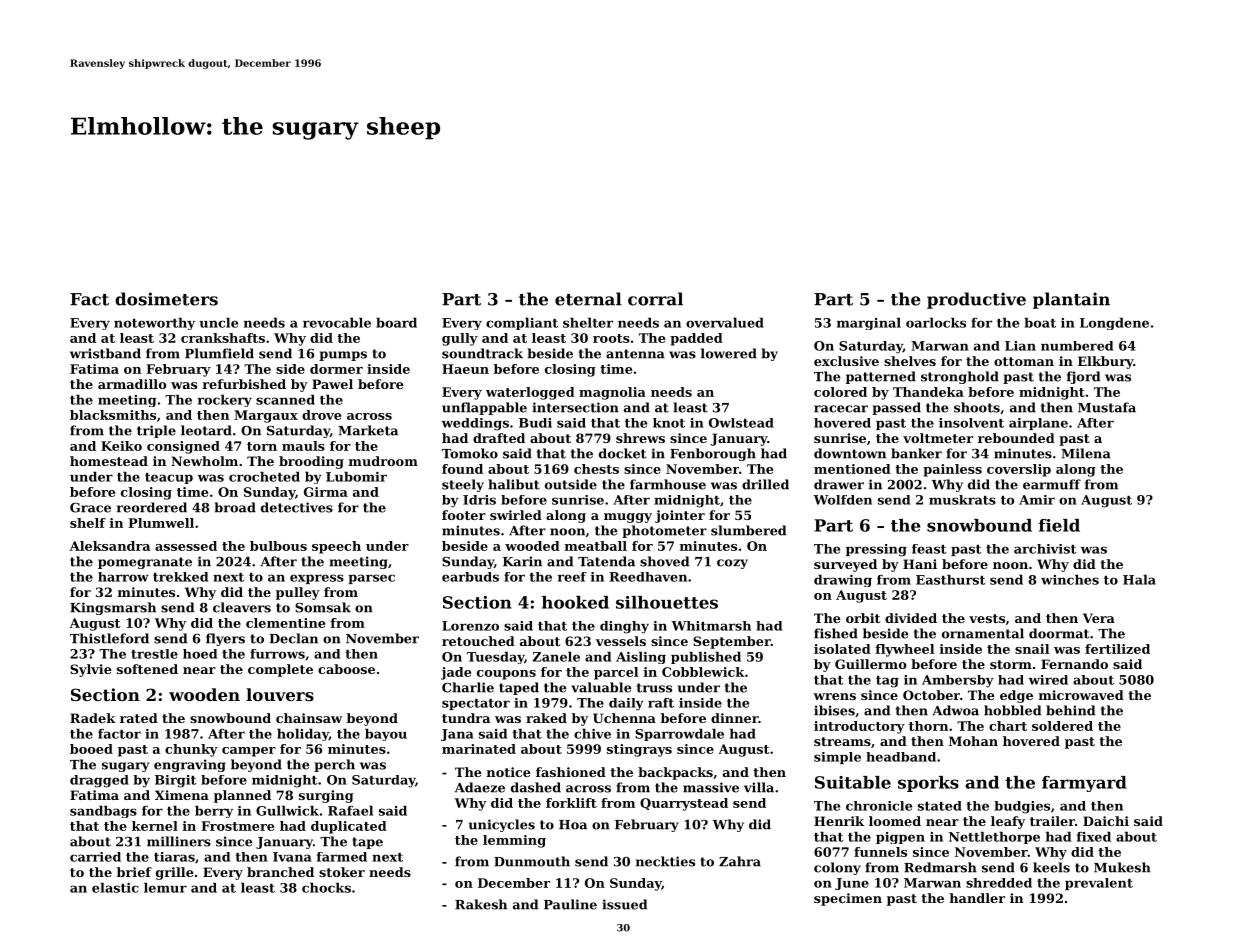 The width and height of the screenshot is (1233, 952). I want to click on Tomoko, so click(470, 453).
